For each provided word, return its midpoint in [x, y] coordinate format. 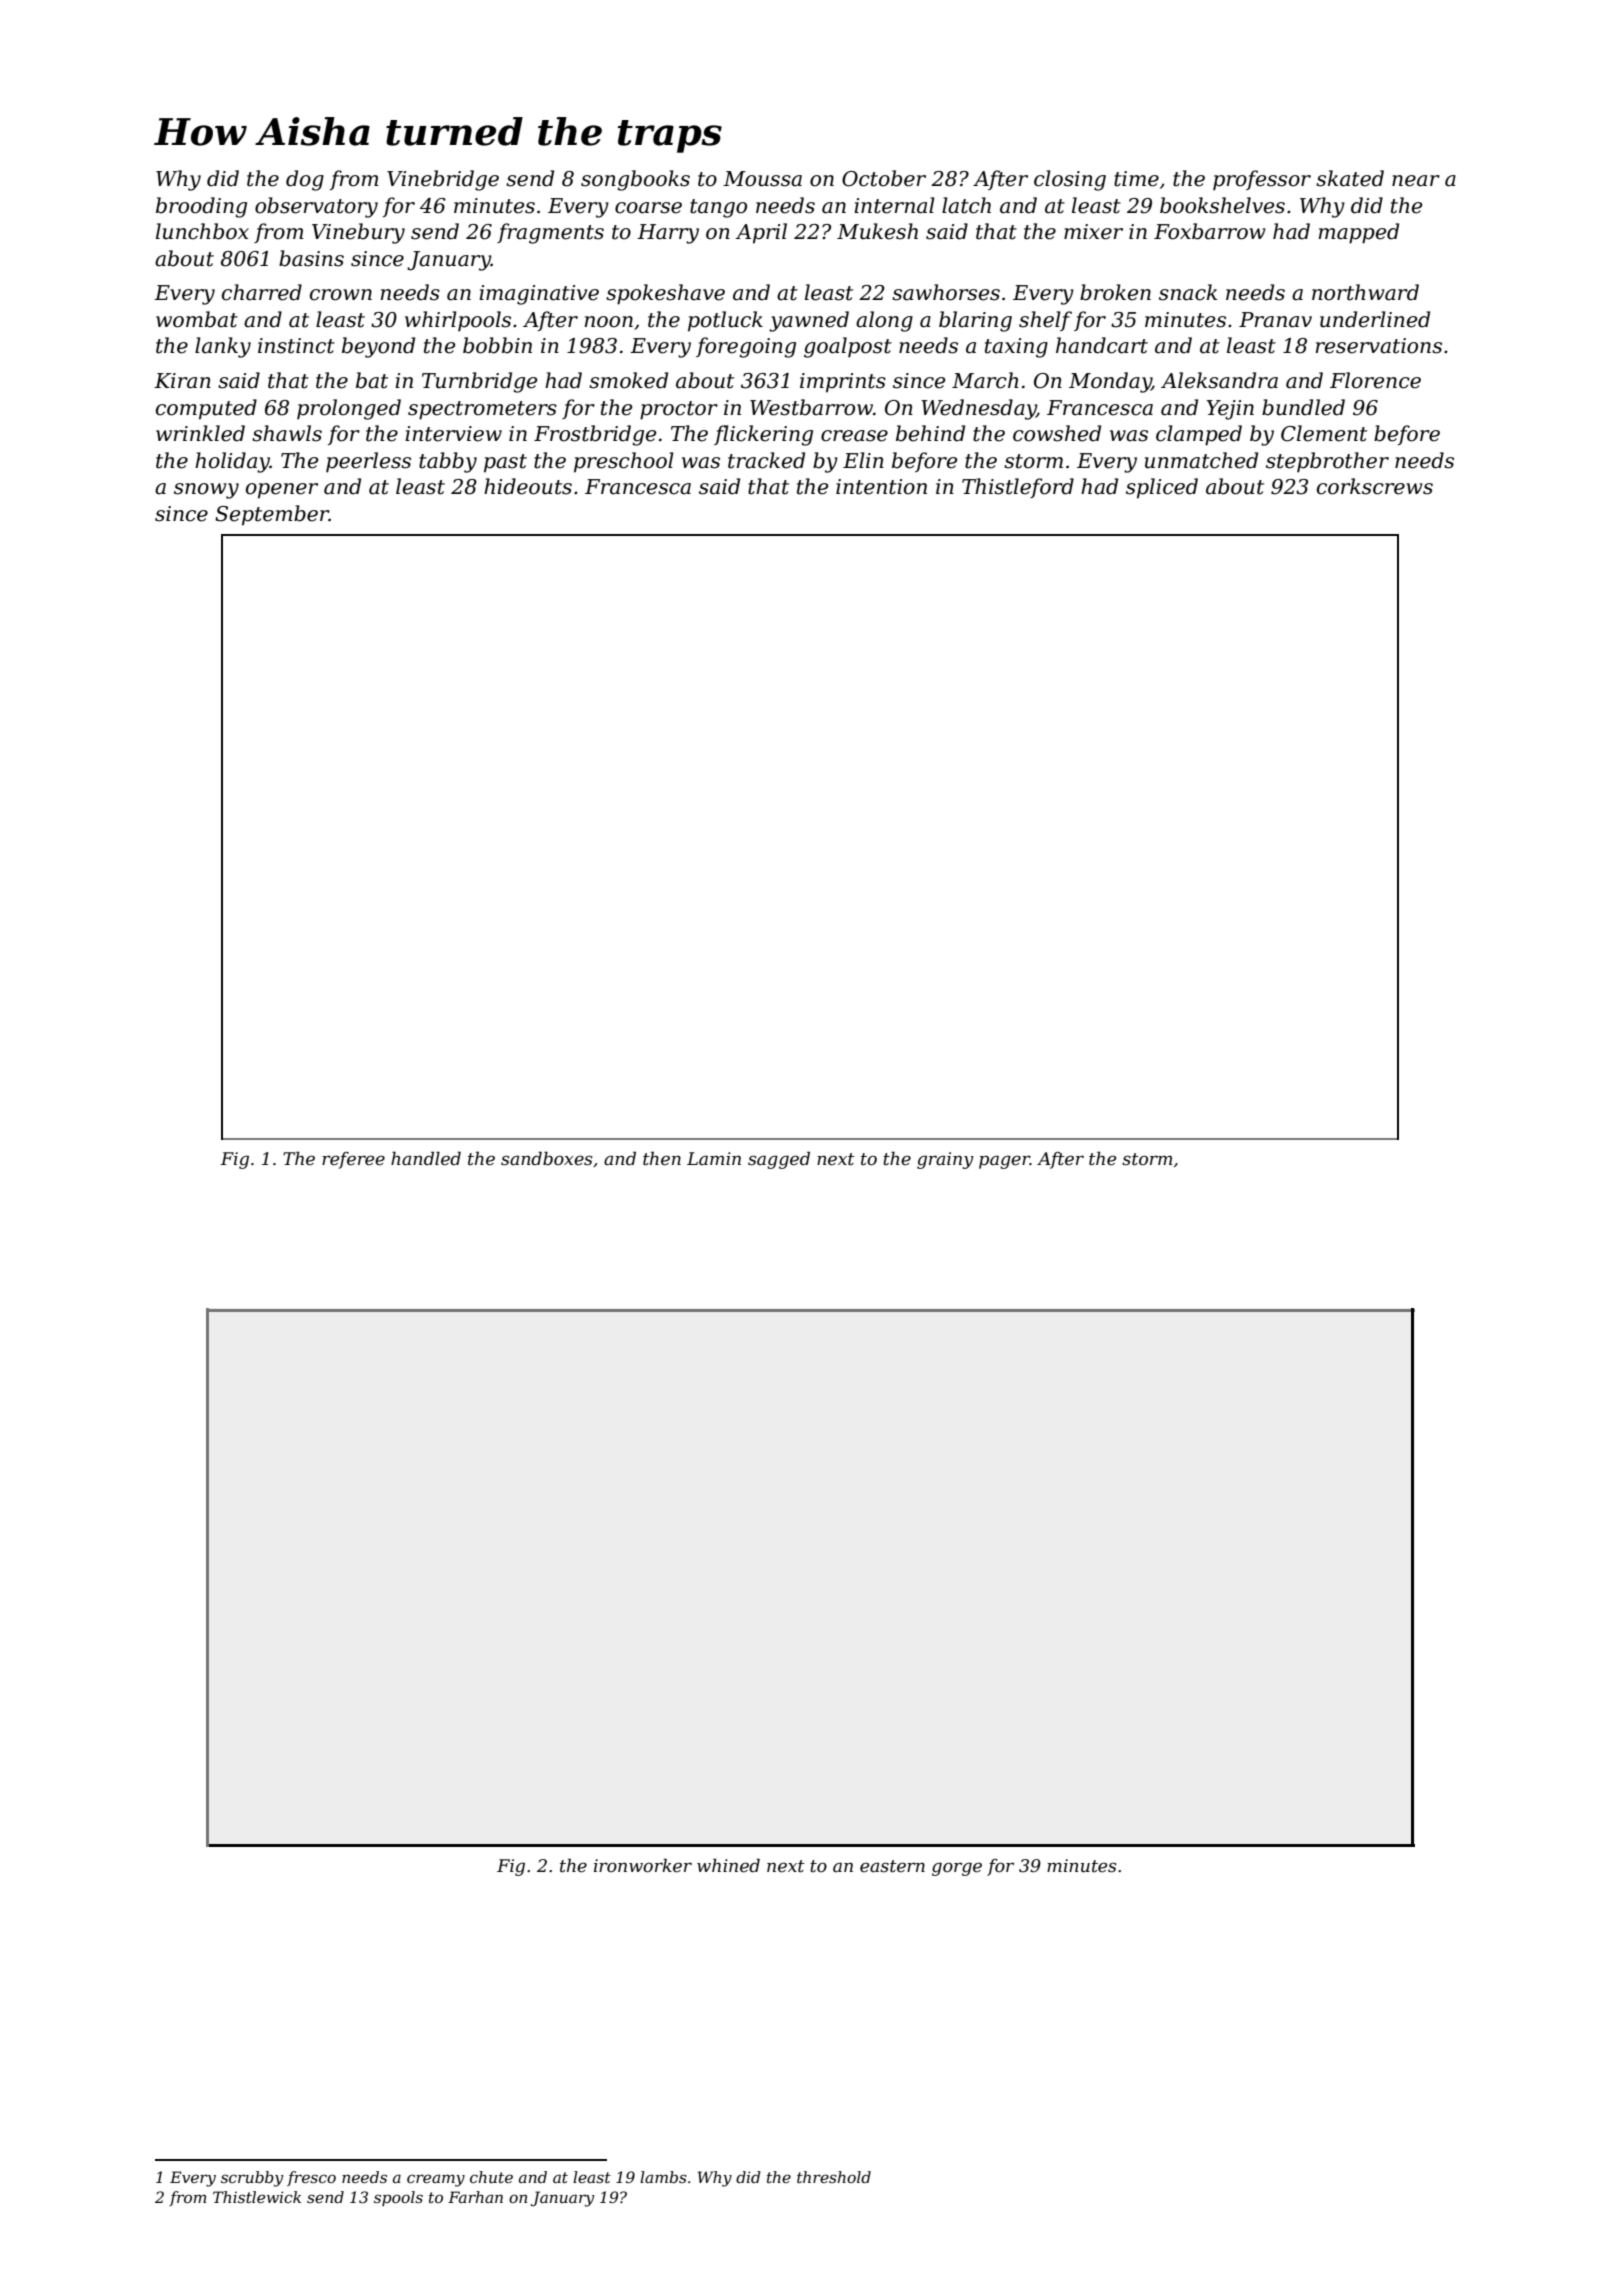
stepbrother [1327, 462]
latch [966, 205]
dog [305, 180]
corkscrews [1375, 486]
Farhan [475, 2197]
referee [353, 1160]
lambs [663, 2177]
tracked [766, 460]
